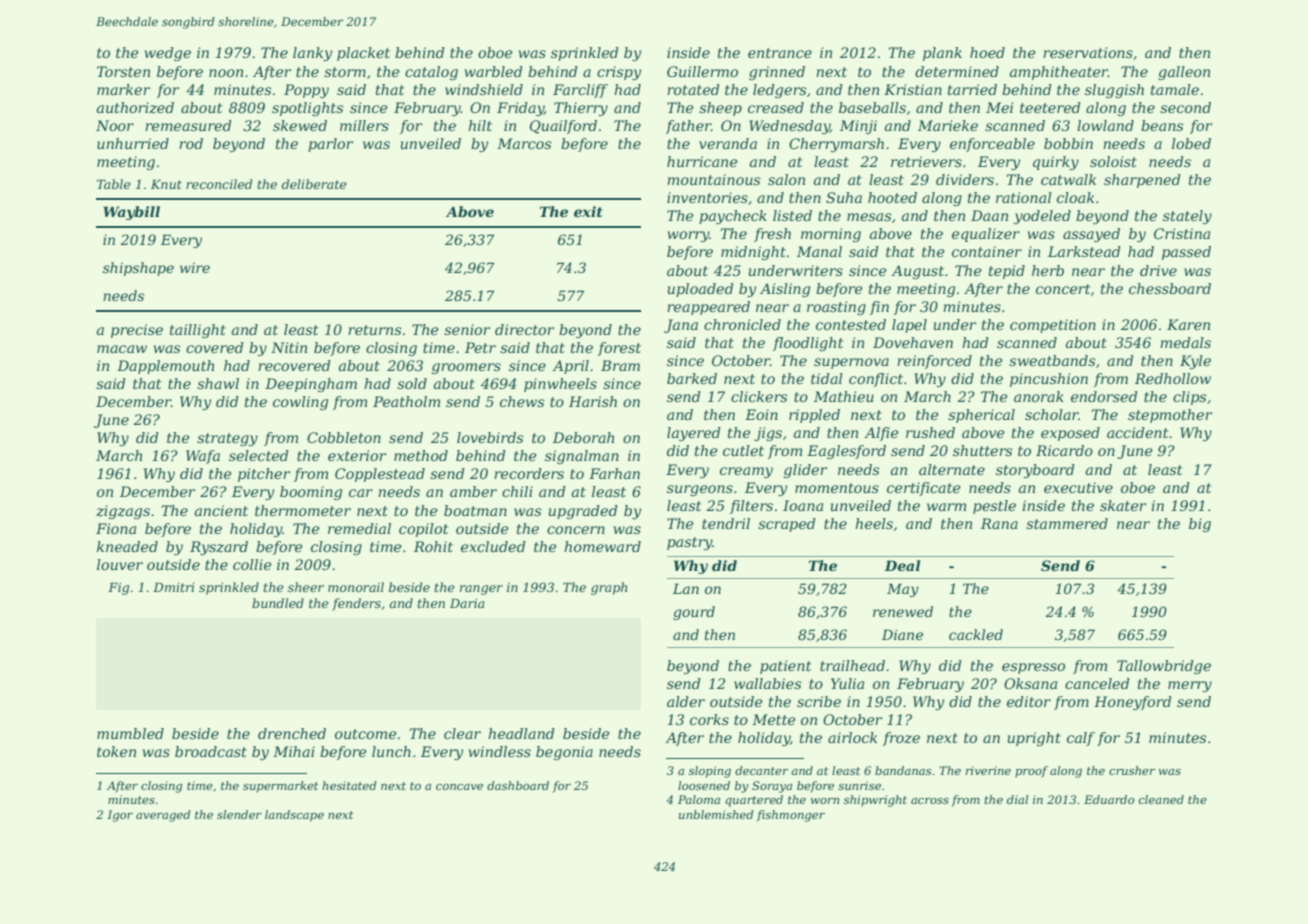 Image resolution: width=1308 pixels, height=924 pixels. I want to click on Marieke, so click(948, 125).
